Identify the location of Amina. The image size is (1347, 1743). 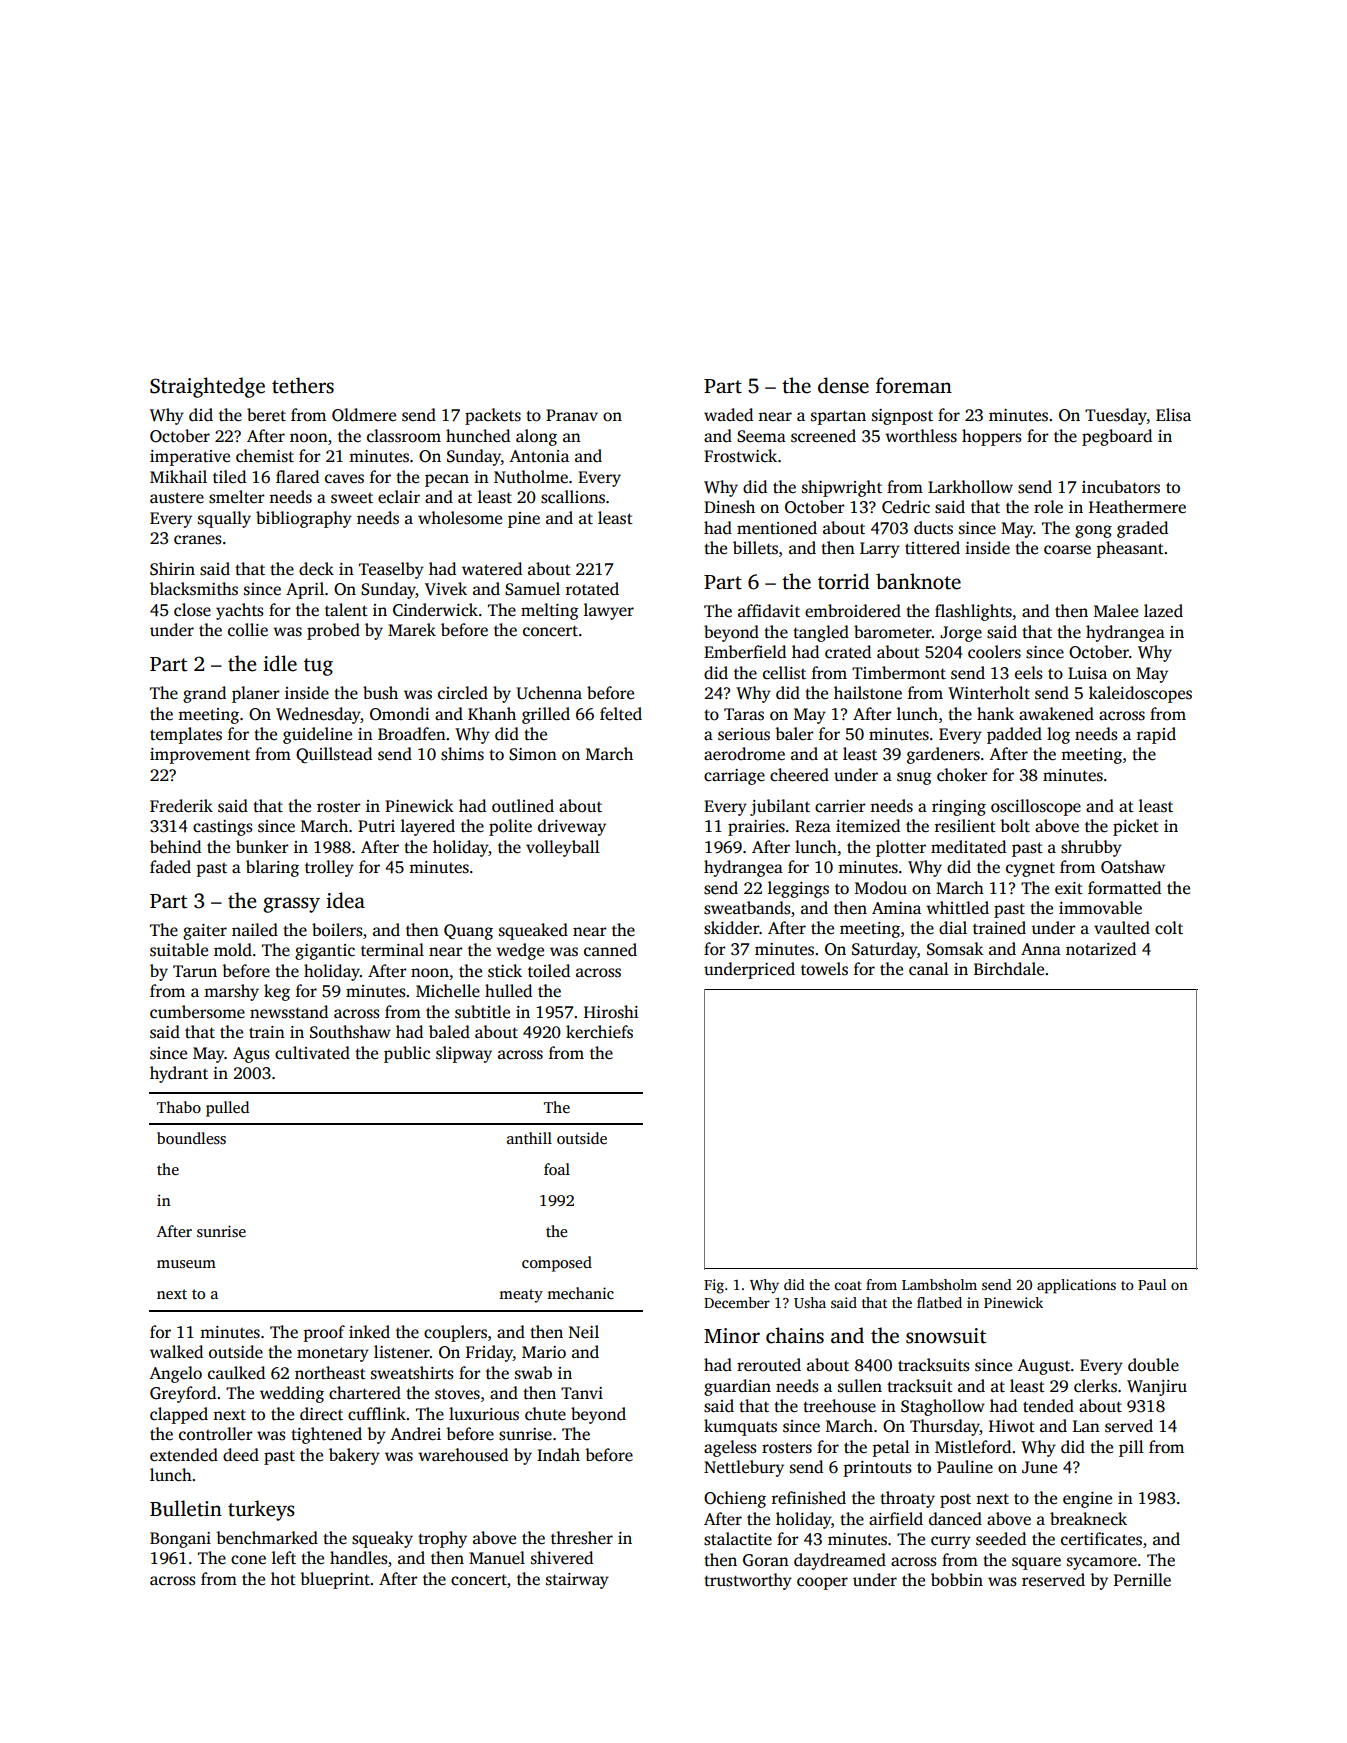
(896, 908).
